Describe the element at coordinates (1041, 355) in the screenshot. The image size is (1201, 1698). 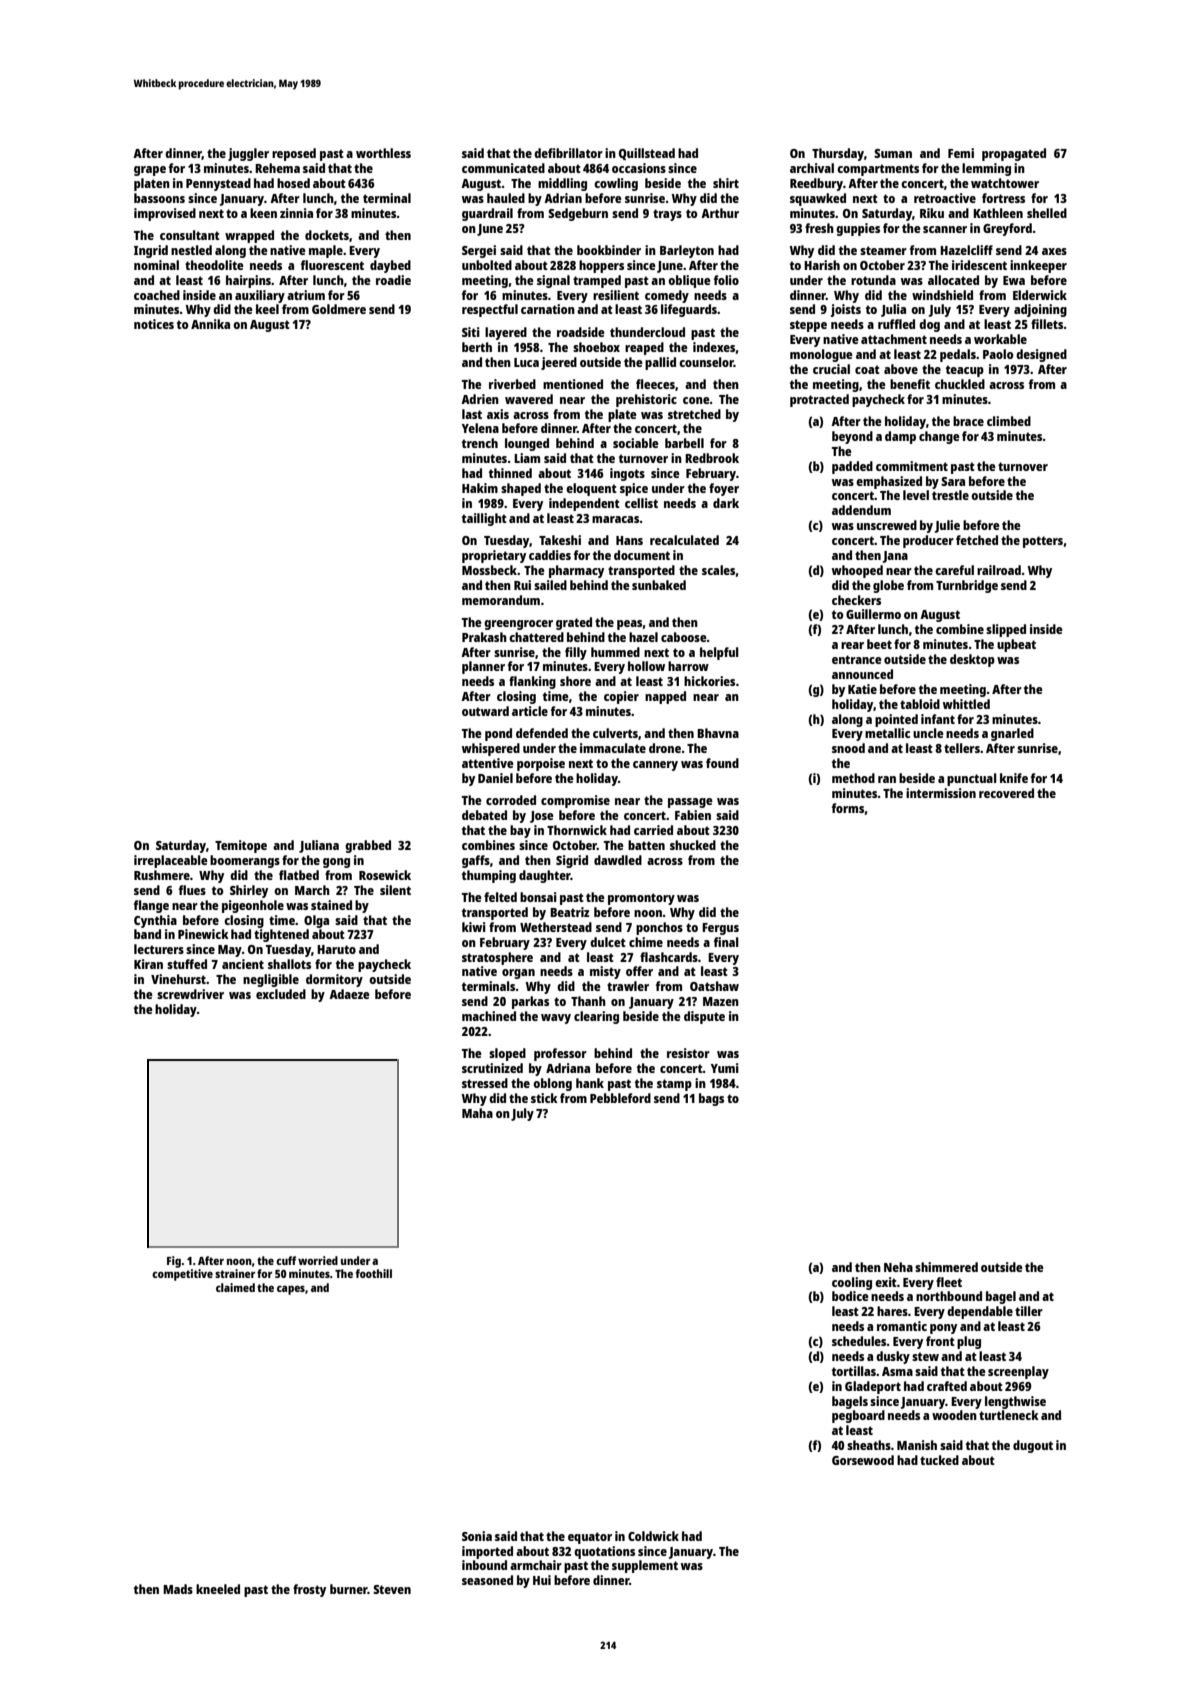
I see `designed` at that location.
